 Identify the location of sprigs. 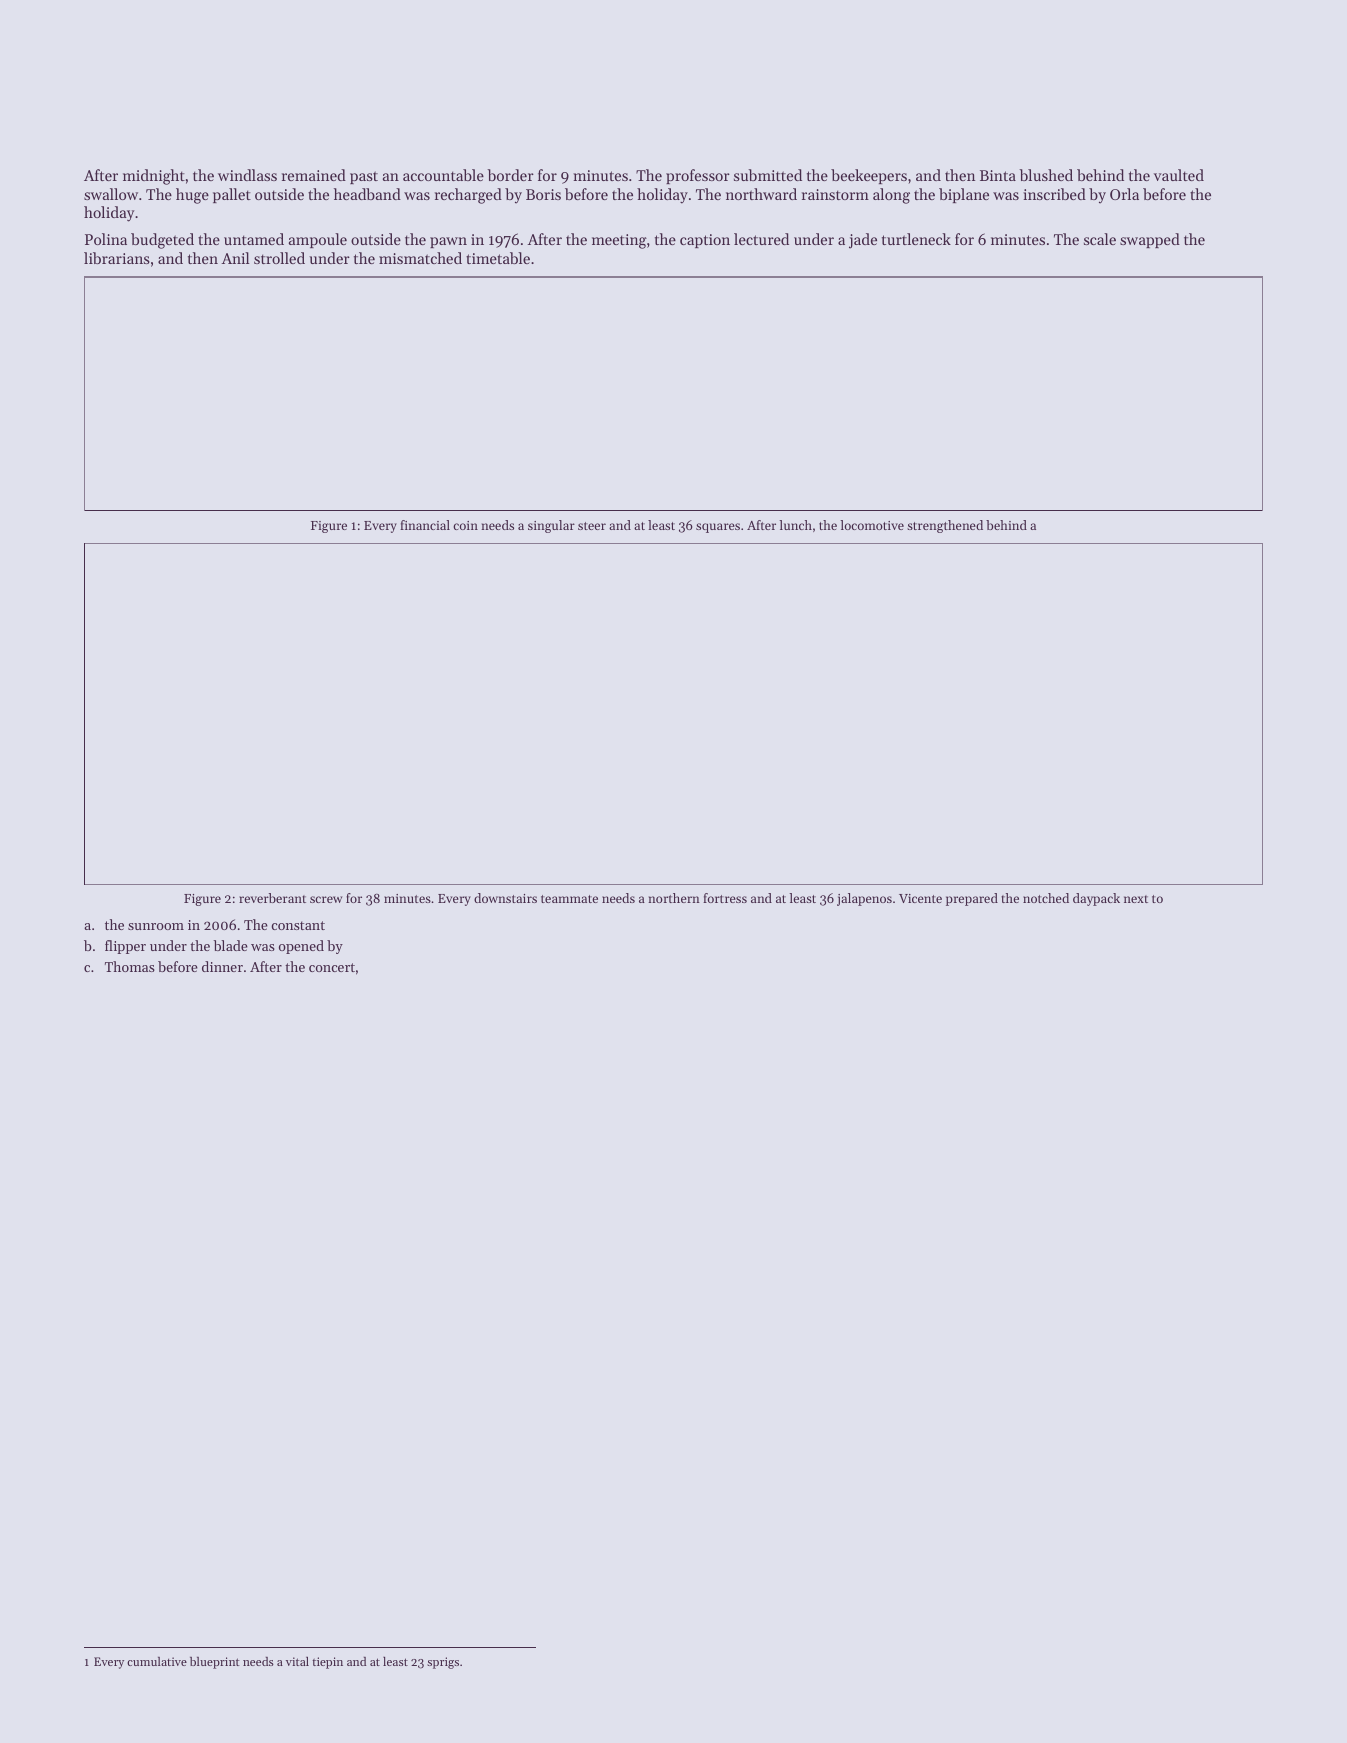
(443, 1663).
